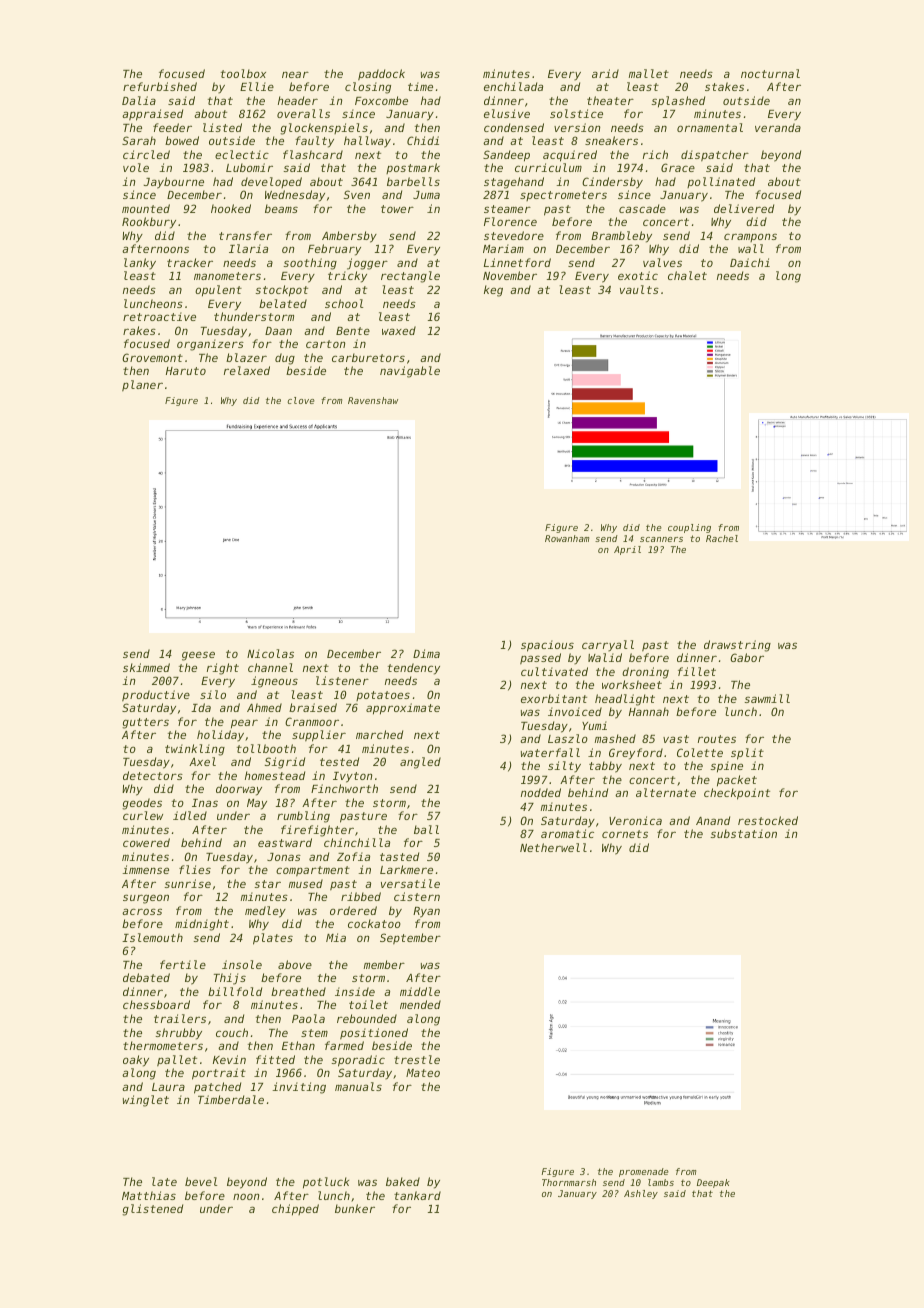 This document has width=924, height=1308. Describe the element at coordinates (638, 275) in the document. I see `exotic` at that location.
